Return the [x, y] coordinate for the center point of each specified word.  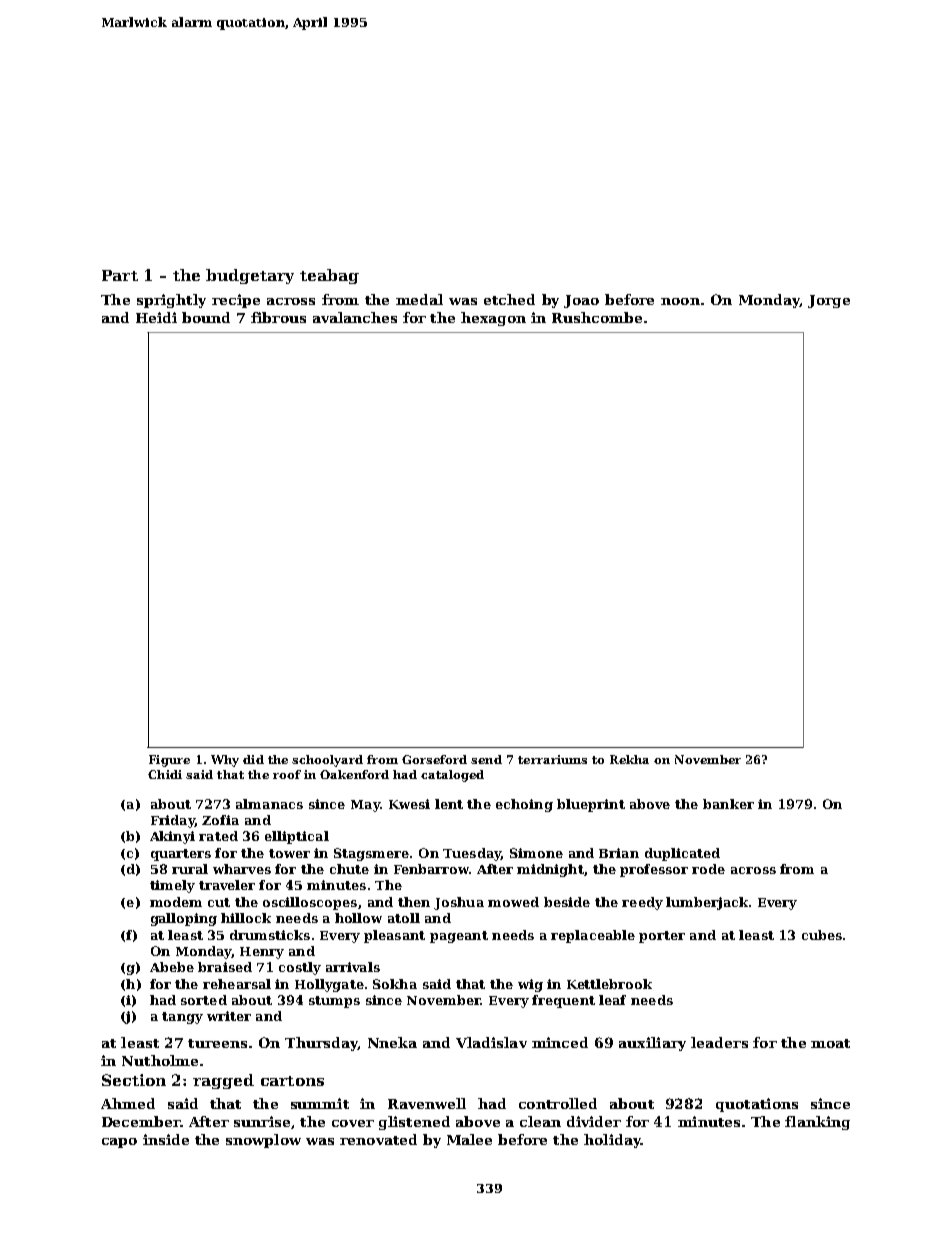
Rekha [629, 759]
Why [225, 761]
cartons [292, 1081]
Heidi [156, 317]
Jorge [829, 301]
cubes [822, 935]
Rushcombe [597, 317]
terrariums [552, 759]
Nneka [392, 1042]
